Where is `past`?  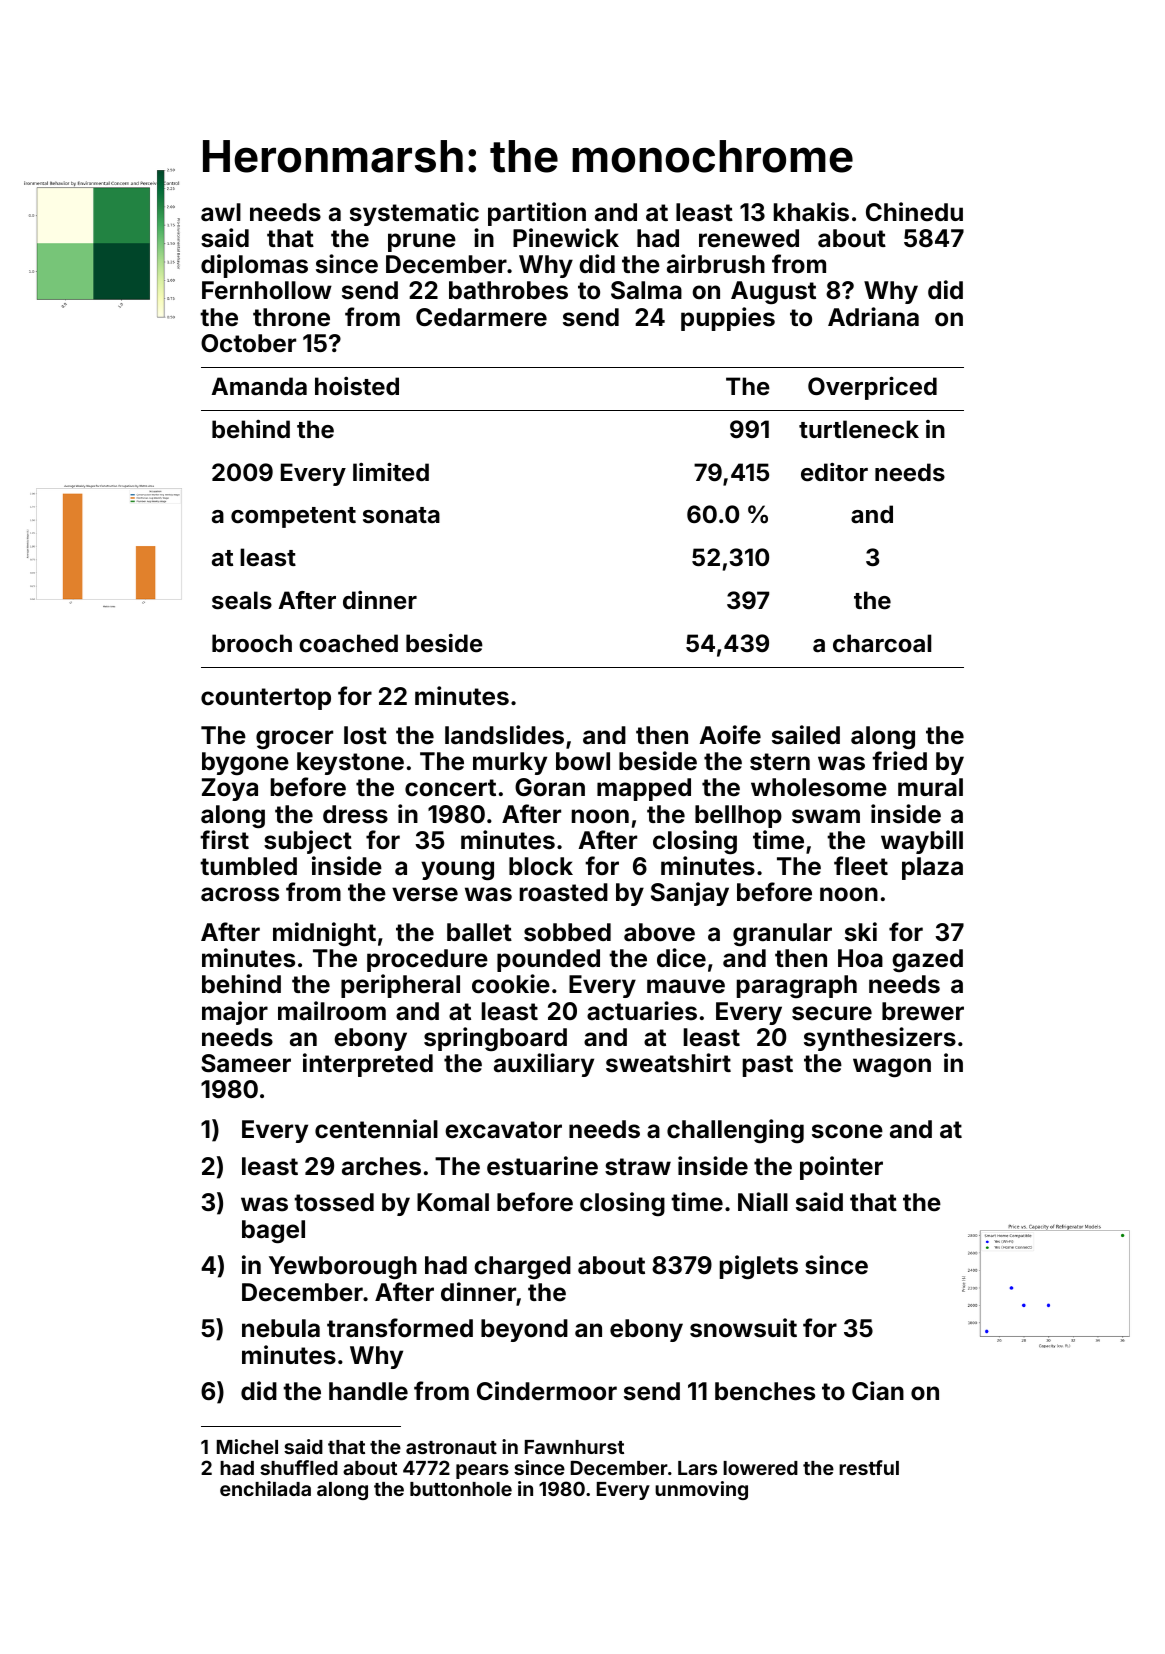
past is located at coordinates (768, 1066).
